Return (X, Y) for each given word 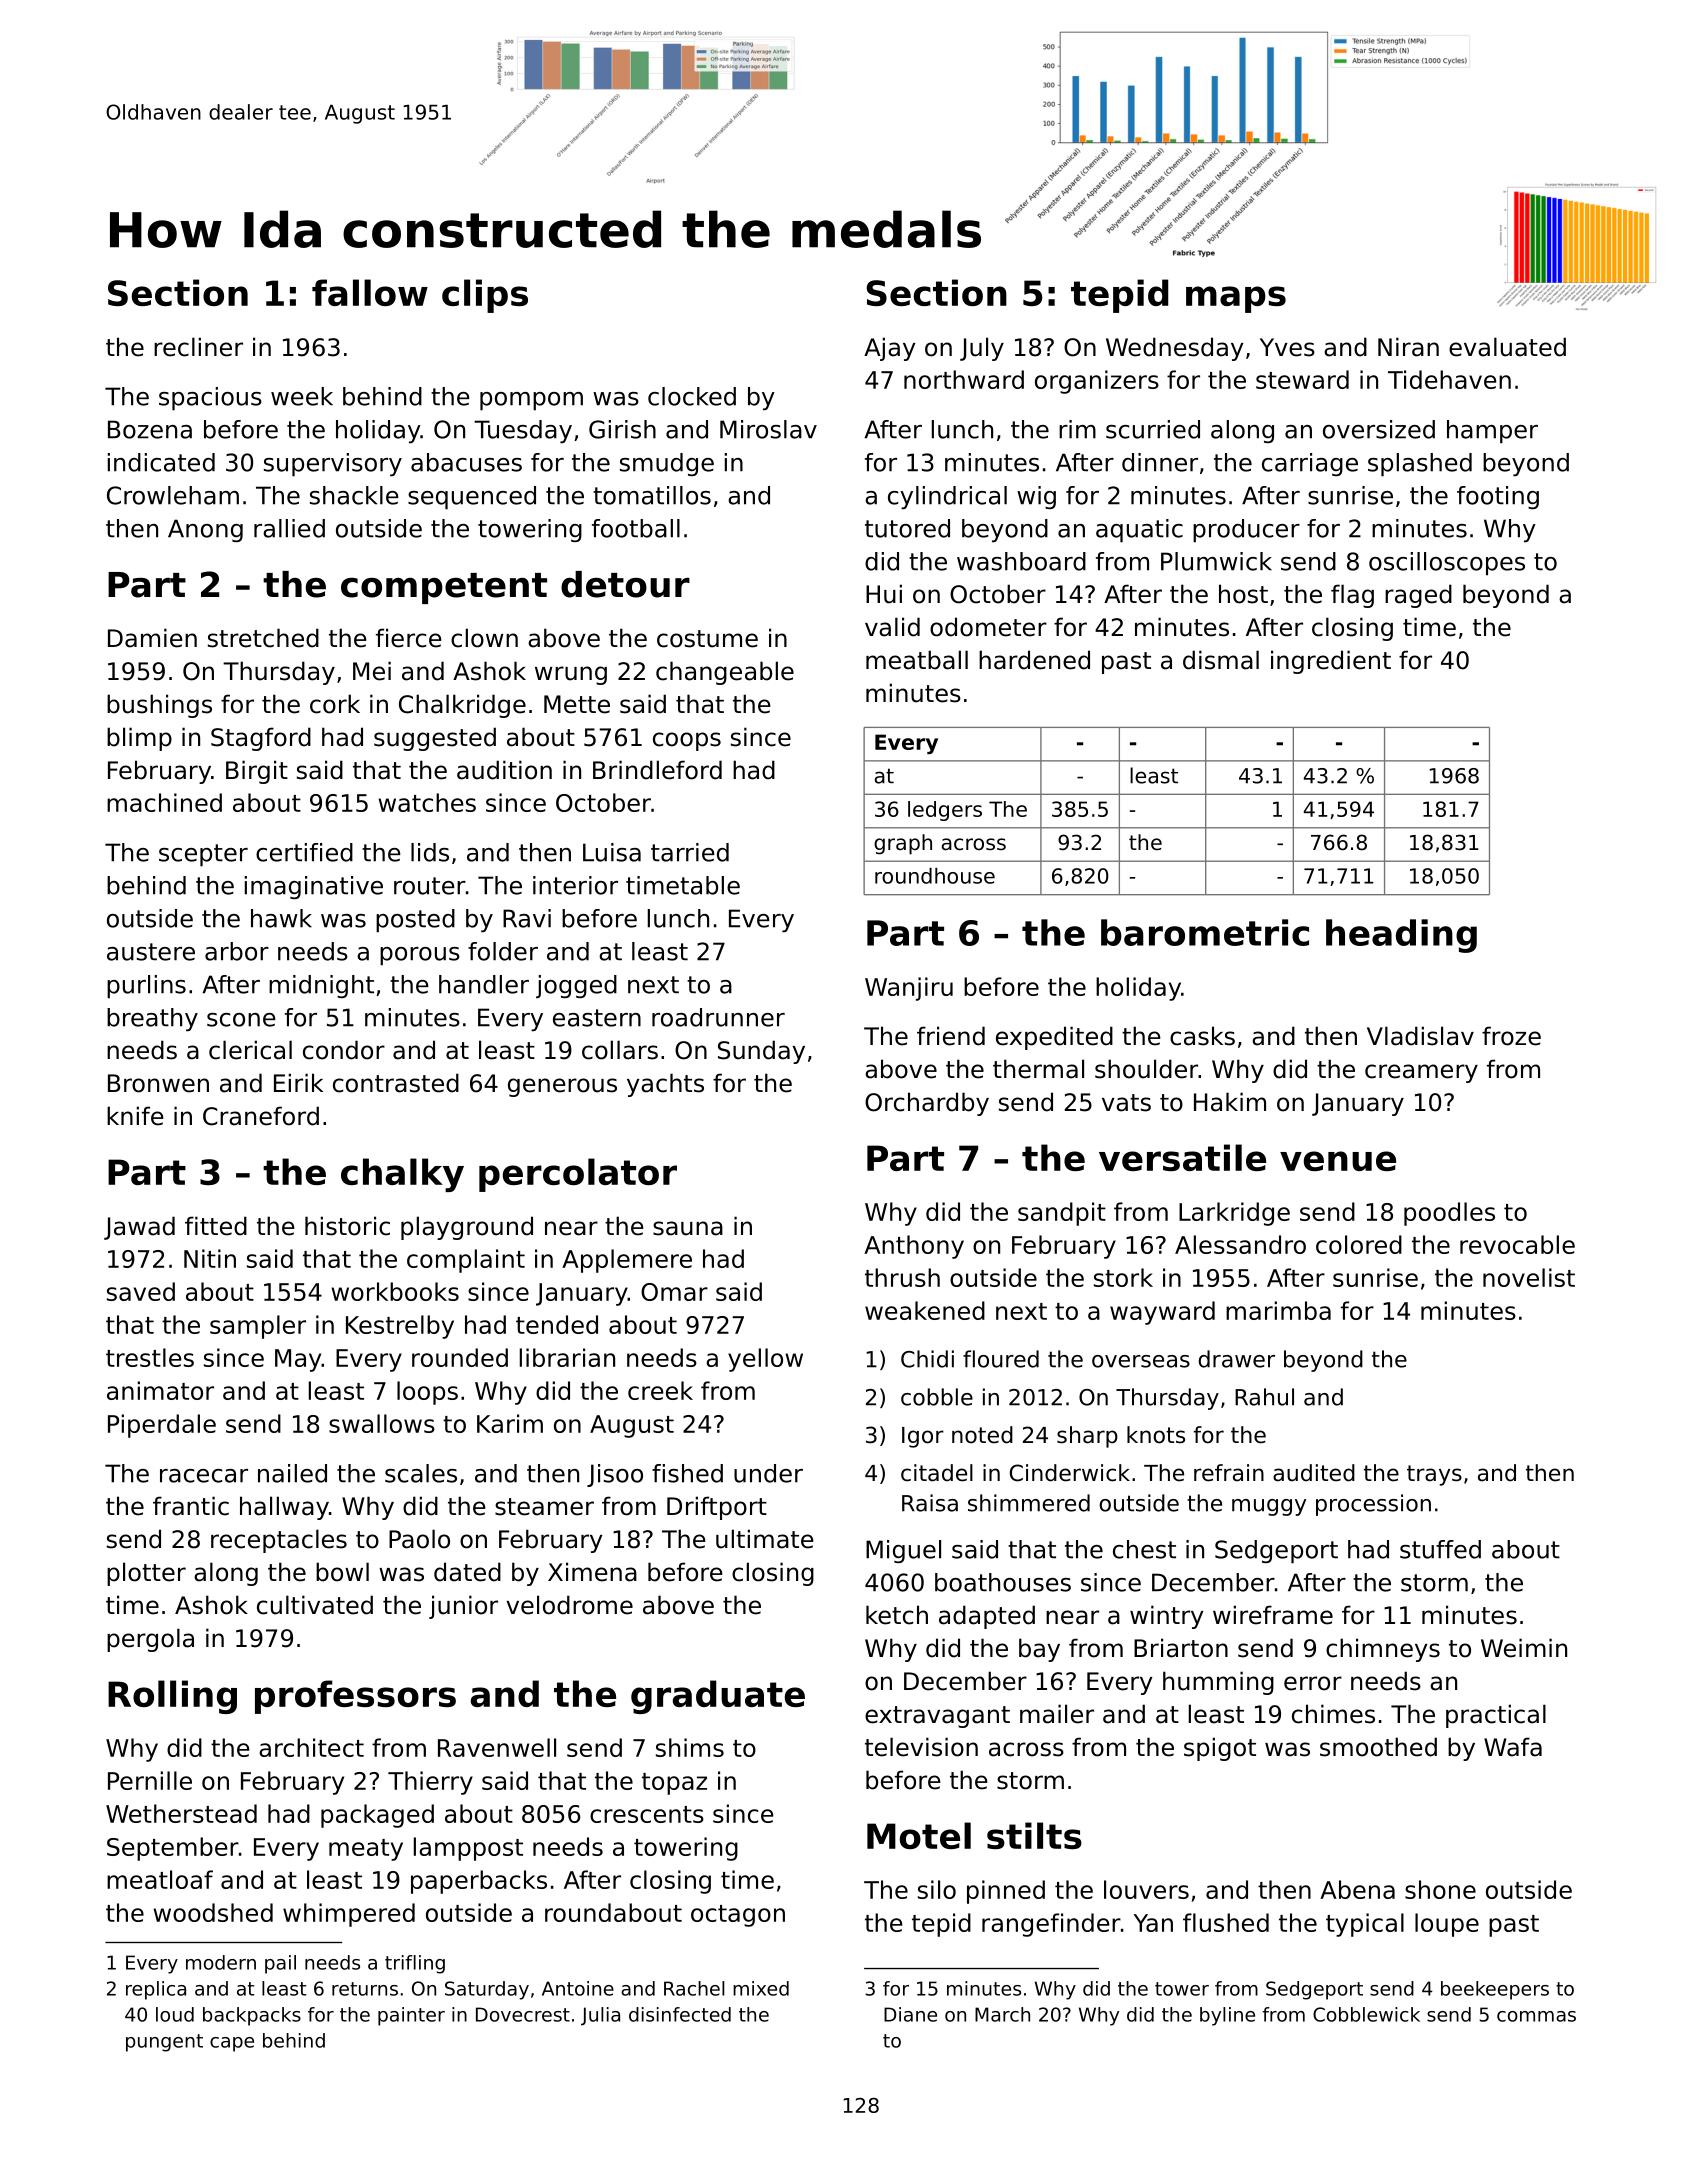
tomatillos (652, 495)
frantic (191, 1506)
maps (1236, 299)
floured (1001, 1359)
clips (485, 296)
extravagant (937, 1717)
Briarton (1181, 1648)
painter (411, 2016)
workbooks (395, 1291)
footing (1498, 497)
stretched (263, 638)
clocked (692, 396)
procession (1373, 1505)
